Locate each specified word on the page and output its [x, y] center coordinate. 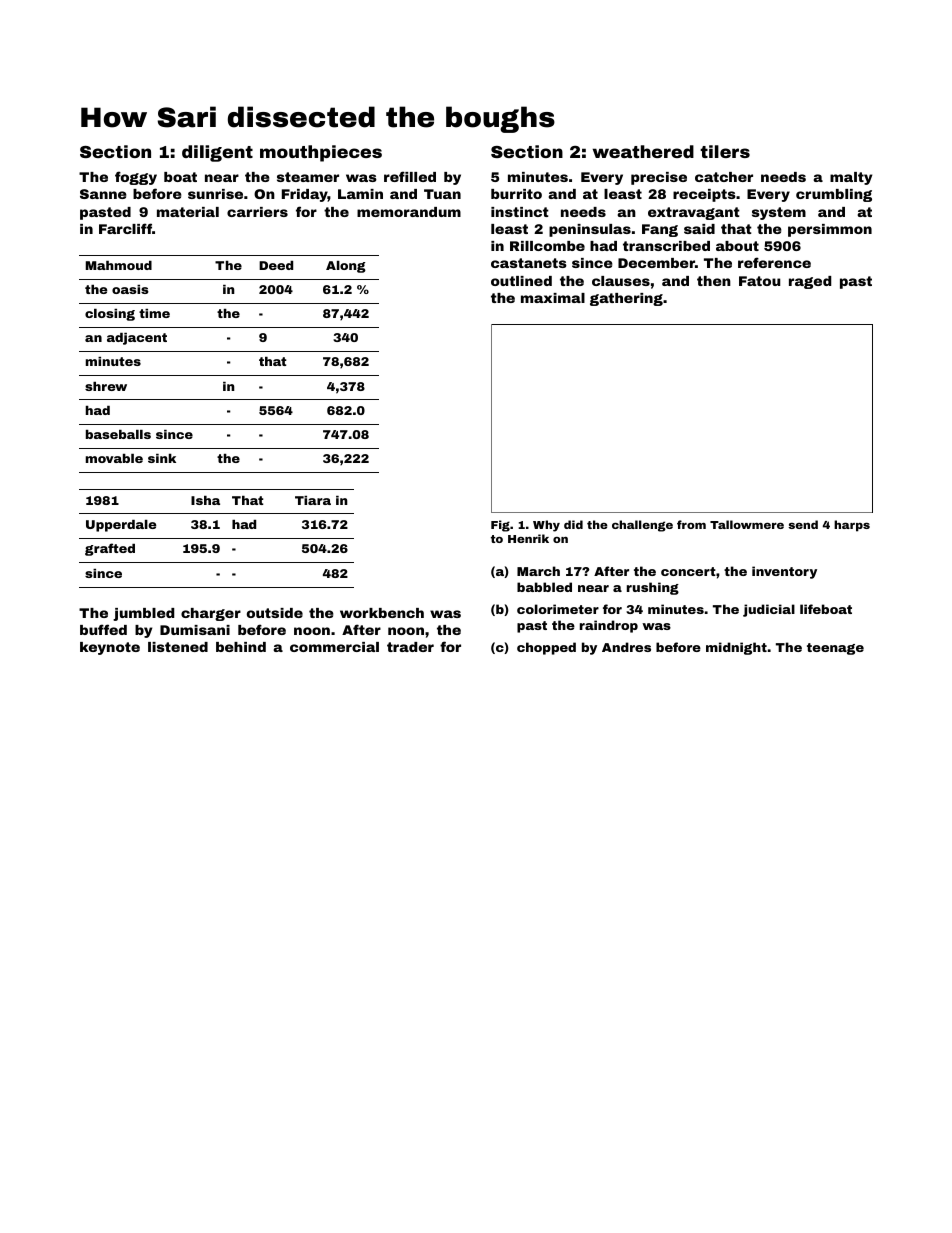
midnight [736, 648]
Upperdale [121, 526]
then [714, 281]
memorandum [409, 212]
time [154, 313]
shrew [106, 386]
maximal [553, 298]
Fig [500, 526]
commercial [334, 647]
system [779, 213]
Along [346, 267]
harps [852, 526]
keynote [110, 648]
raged [810, 282]
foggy [136, 178]
